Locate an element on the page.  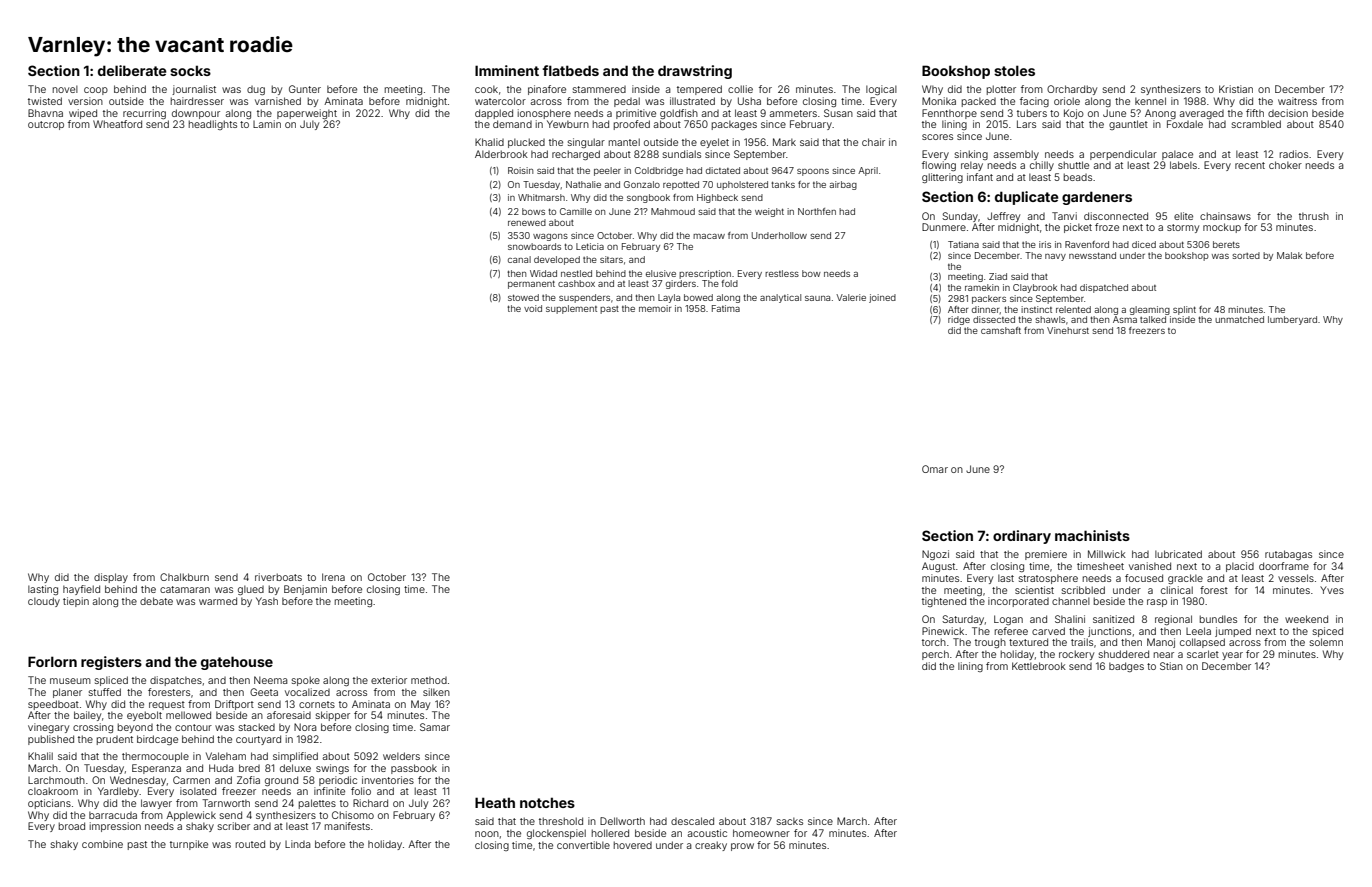
gauntlet is located at coordinates (1128, 125).
